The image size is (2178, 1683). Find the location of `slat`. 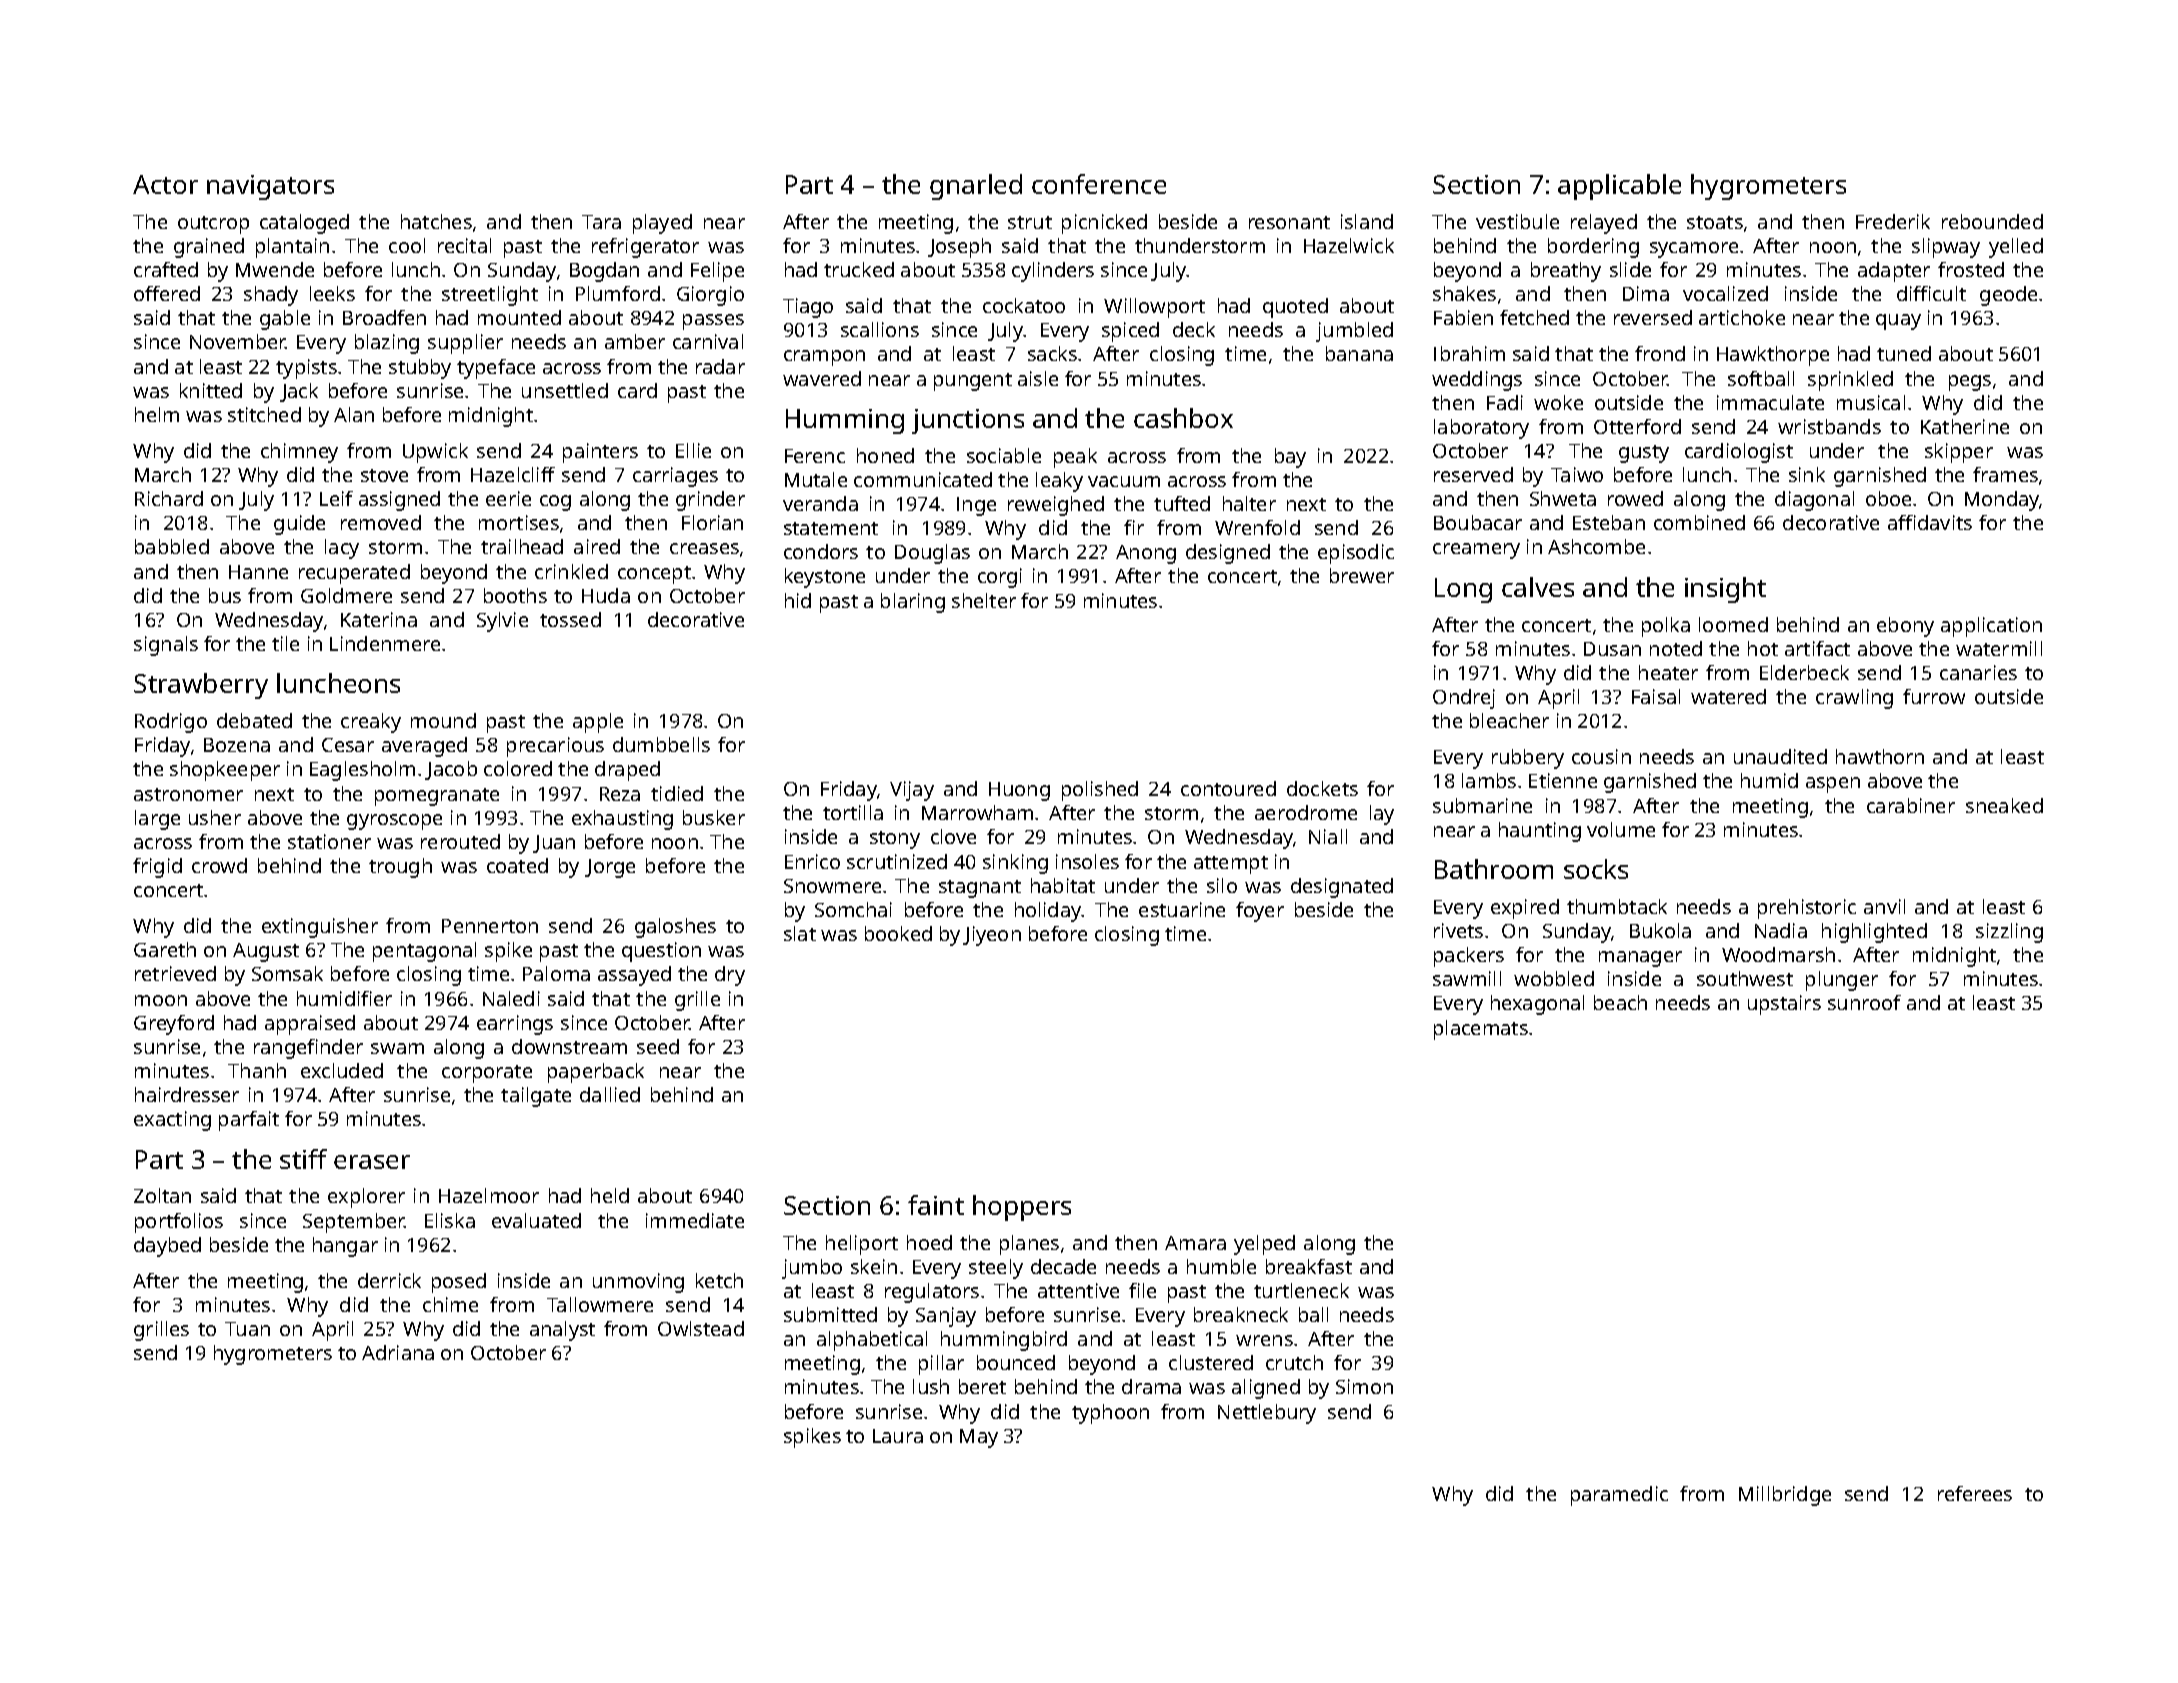

slat is located at coordinates (800, 933).
